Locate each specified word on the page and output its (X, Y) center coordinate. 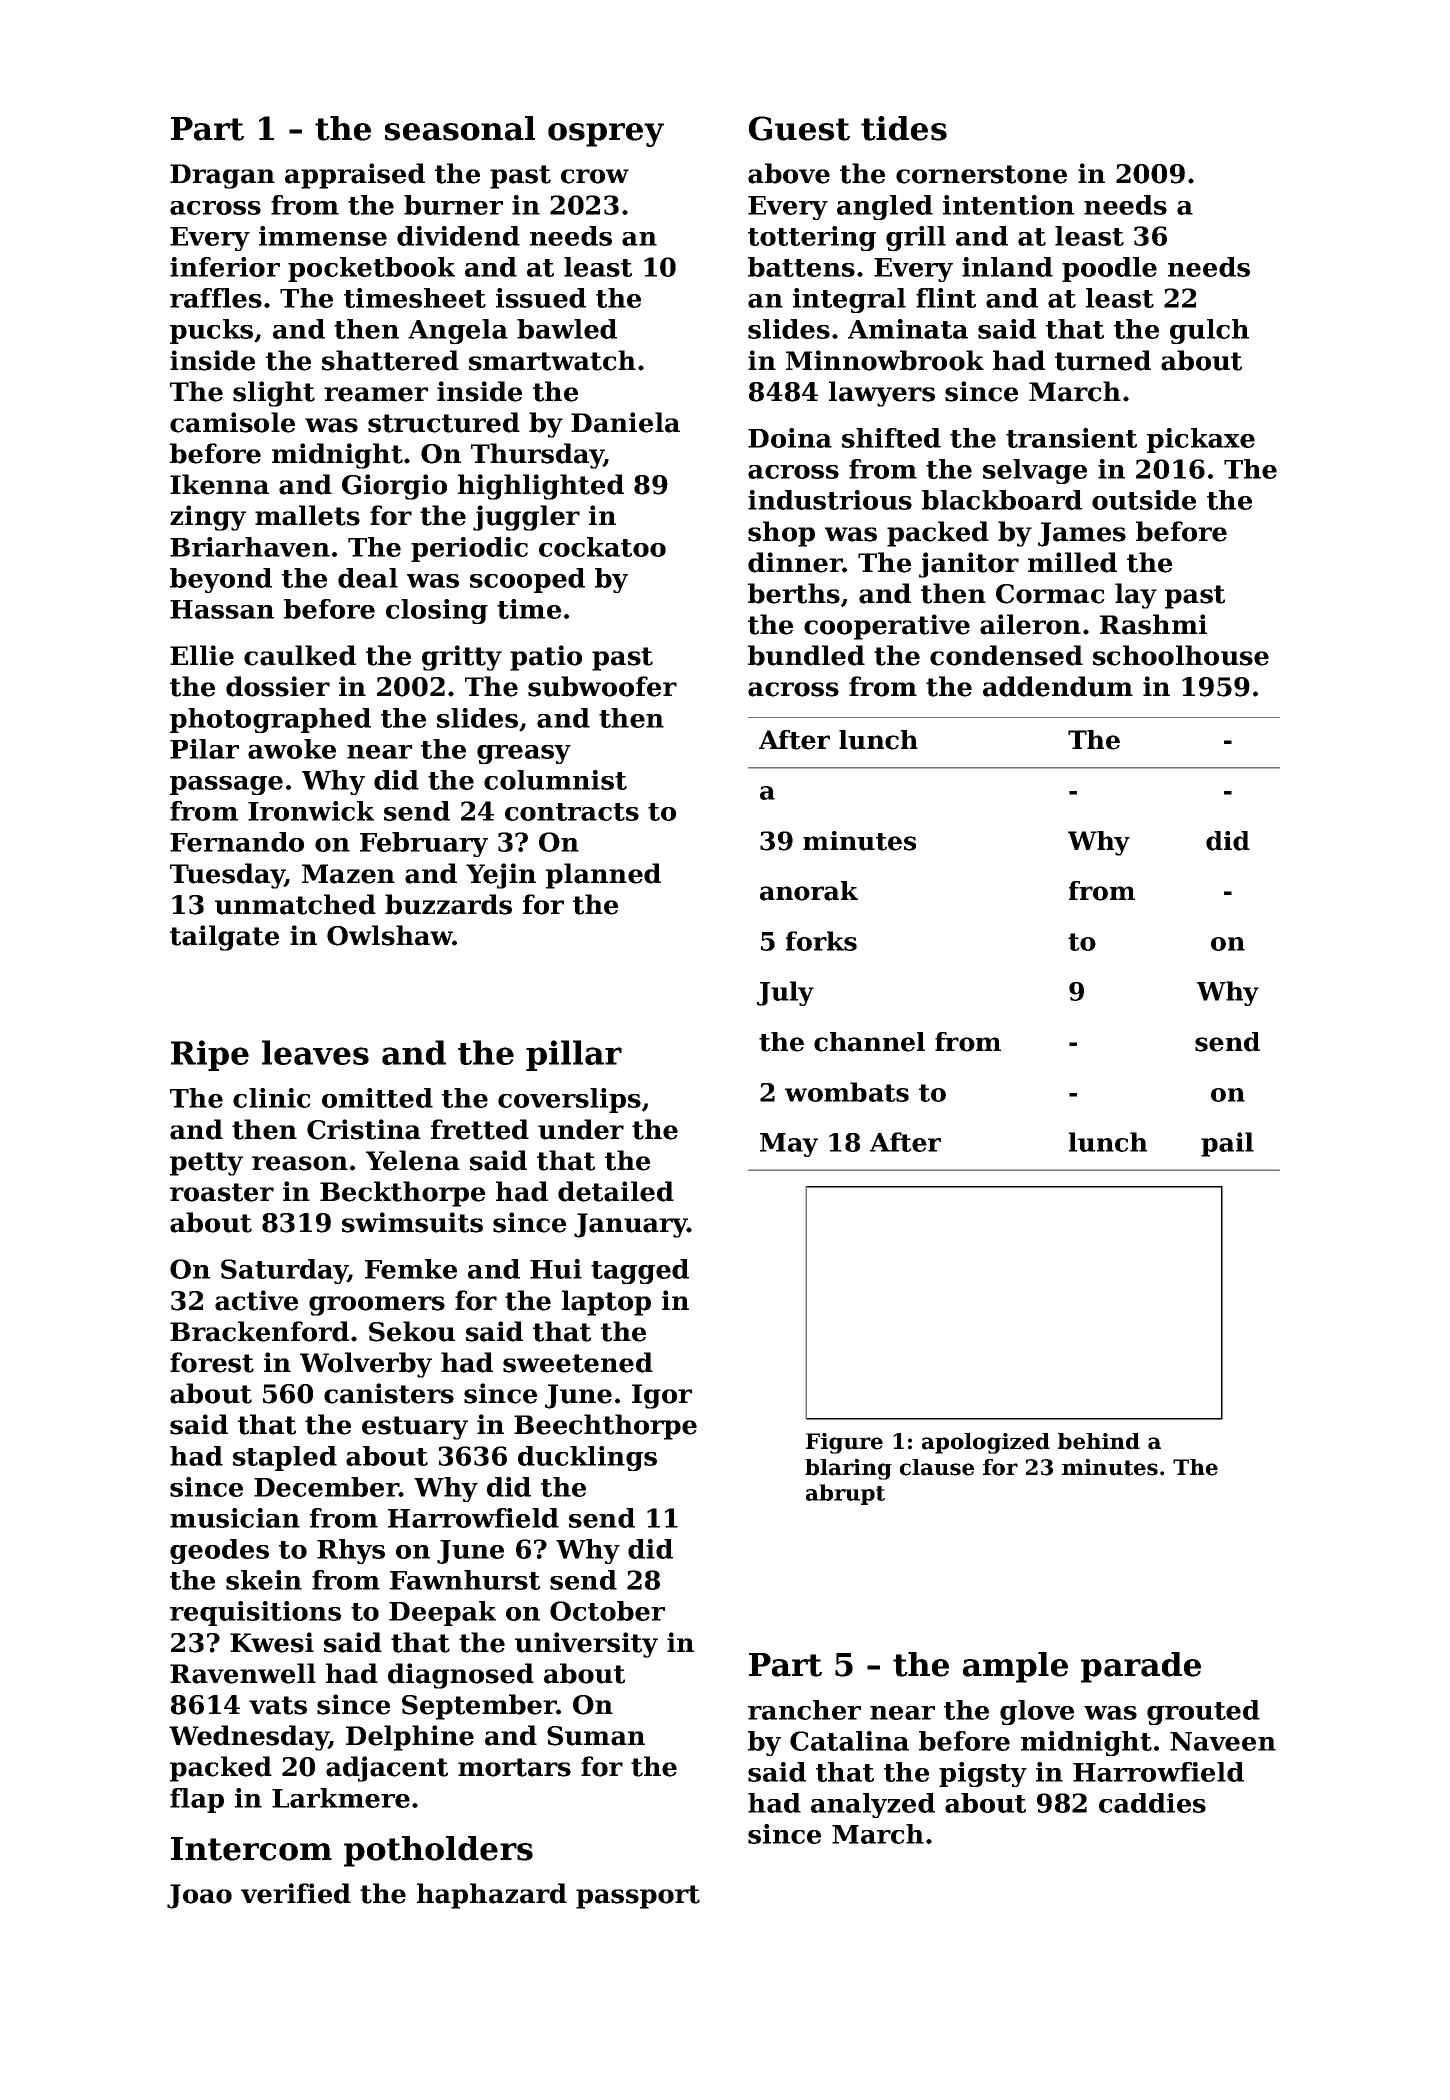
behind (1099, 1441)
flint (946, 298)
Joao (199, 1896)
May (789, 1145)
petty (206, 1164)
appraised (355, 176)
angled (885, 207)
